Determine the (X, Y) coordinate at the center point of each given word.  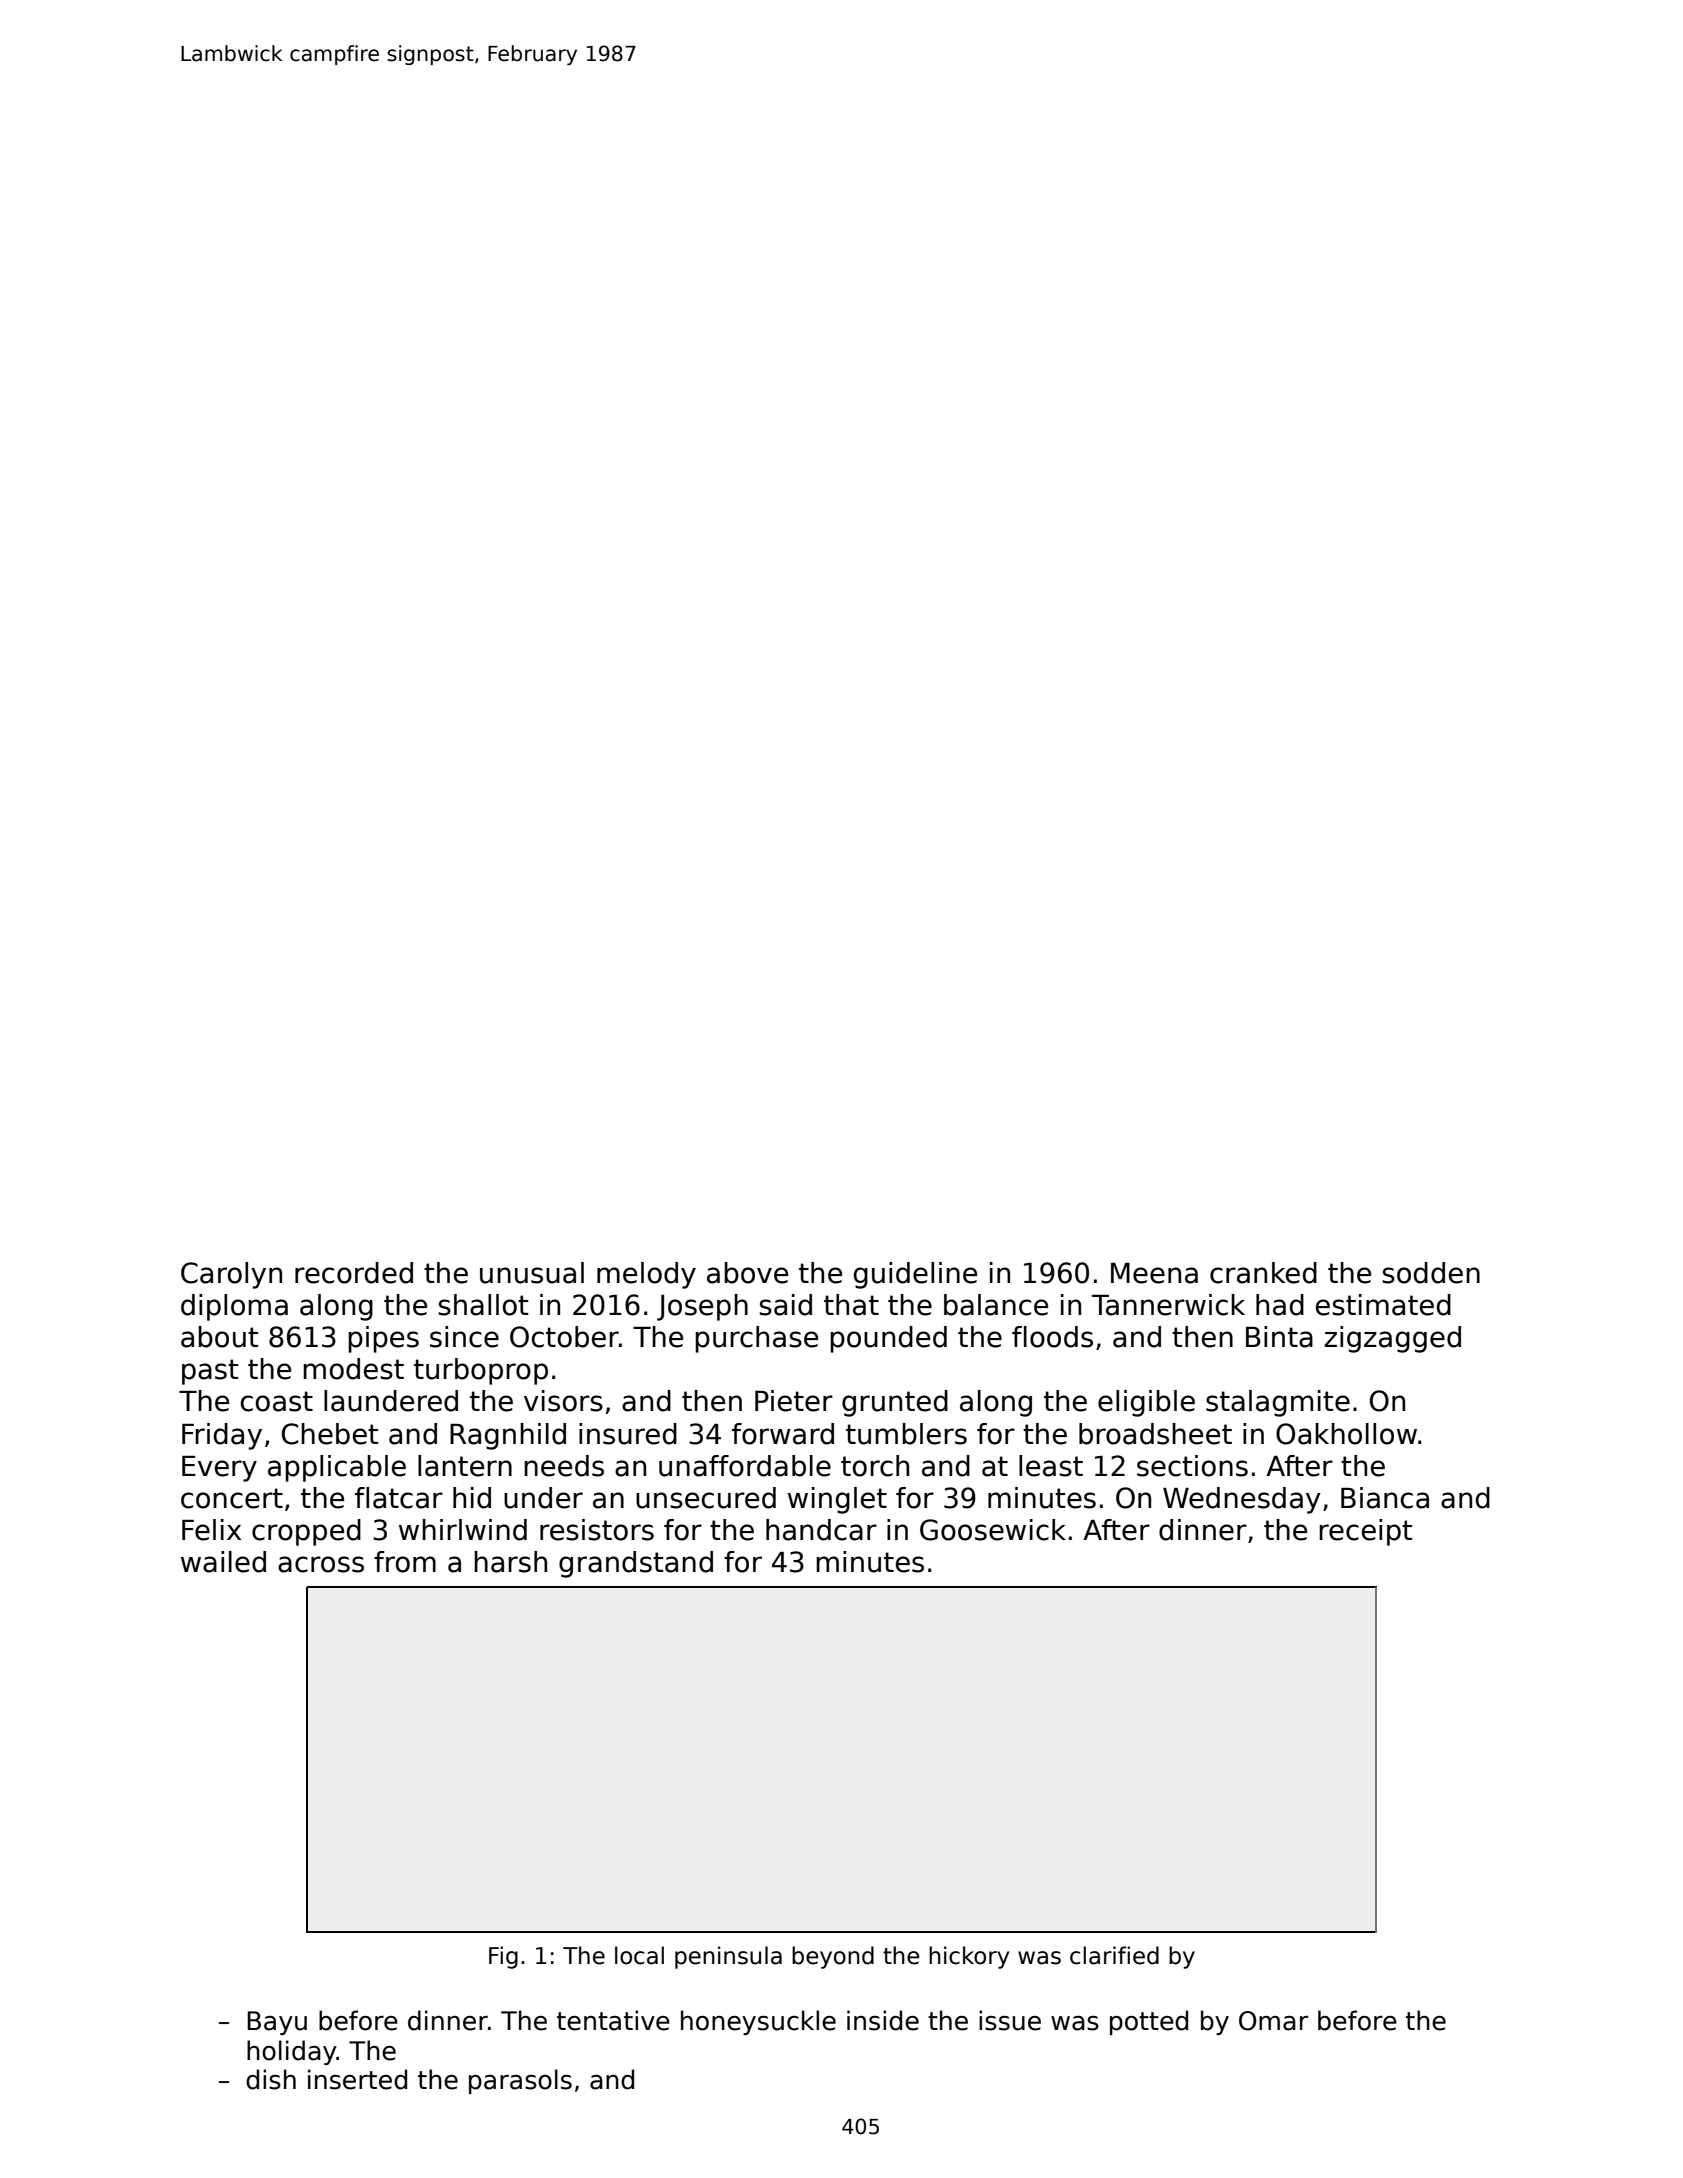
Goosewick (993, 1530)
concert (232, 1498)
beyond (833, 1957)
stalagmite (1278, 1403)
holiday (292, 2052)
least (1051, 1466)
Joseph (702, 1307)
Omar (1273, 2021)
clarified (1114, 1955)
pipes (383, 1339)
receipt (1365, 1532)
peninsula (728, 1957)
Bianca (1385, 1498)
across (321, 1564)
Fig (503, 1957)
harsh (510, 1562)
